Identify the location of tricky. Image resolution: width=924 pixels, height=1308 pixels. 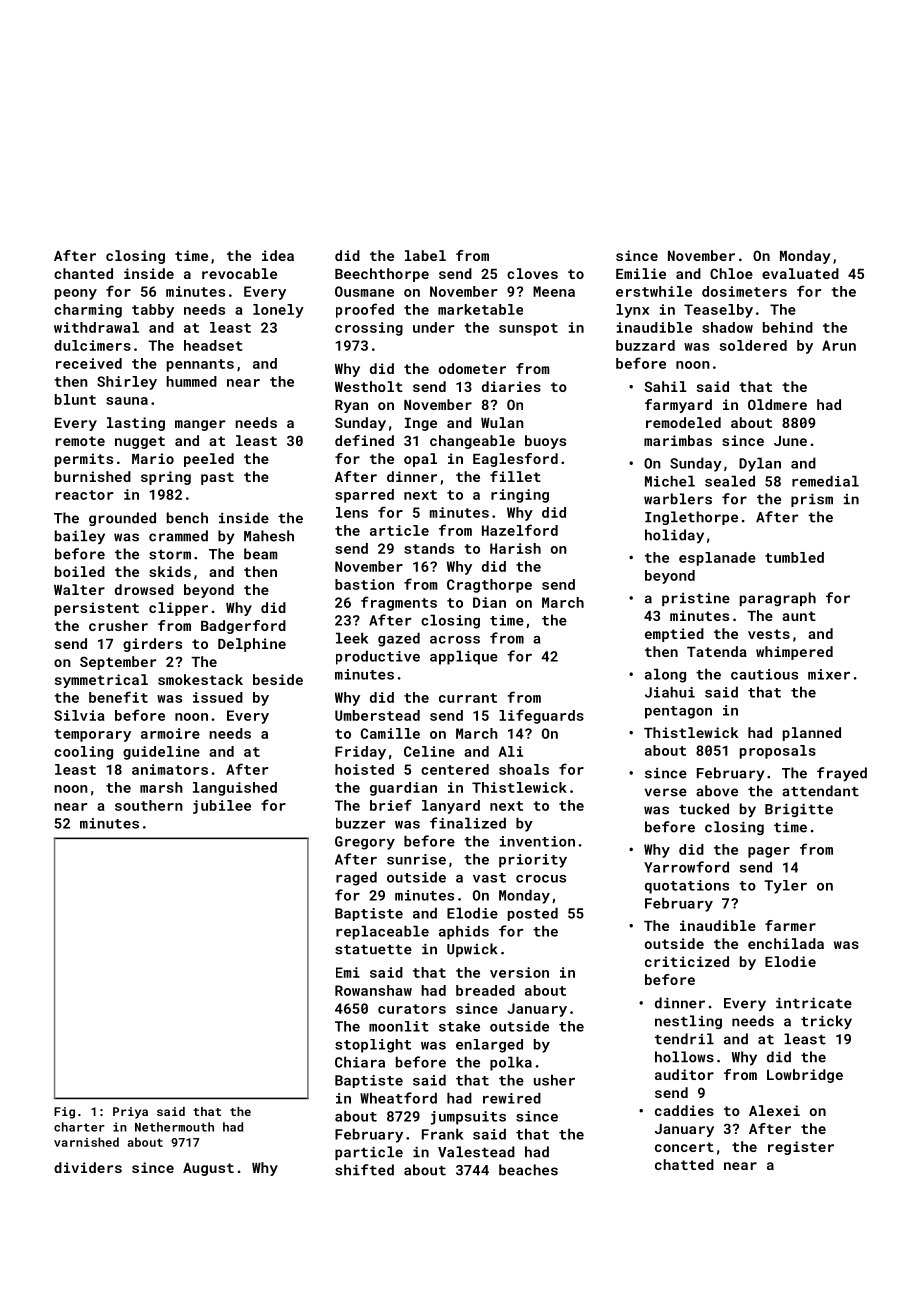
(826, 1022).
